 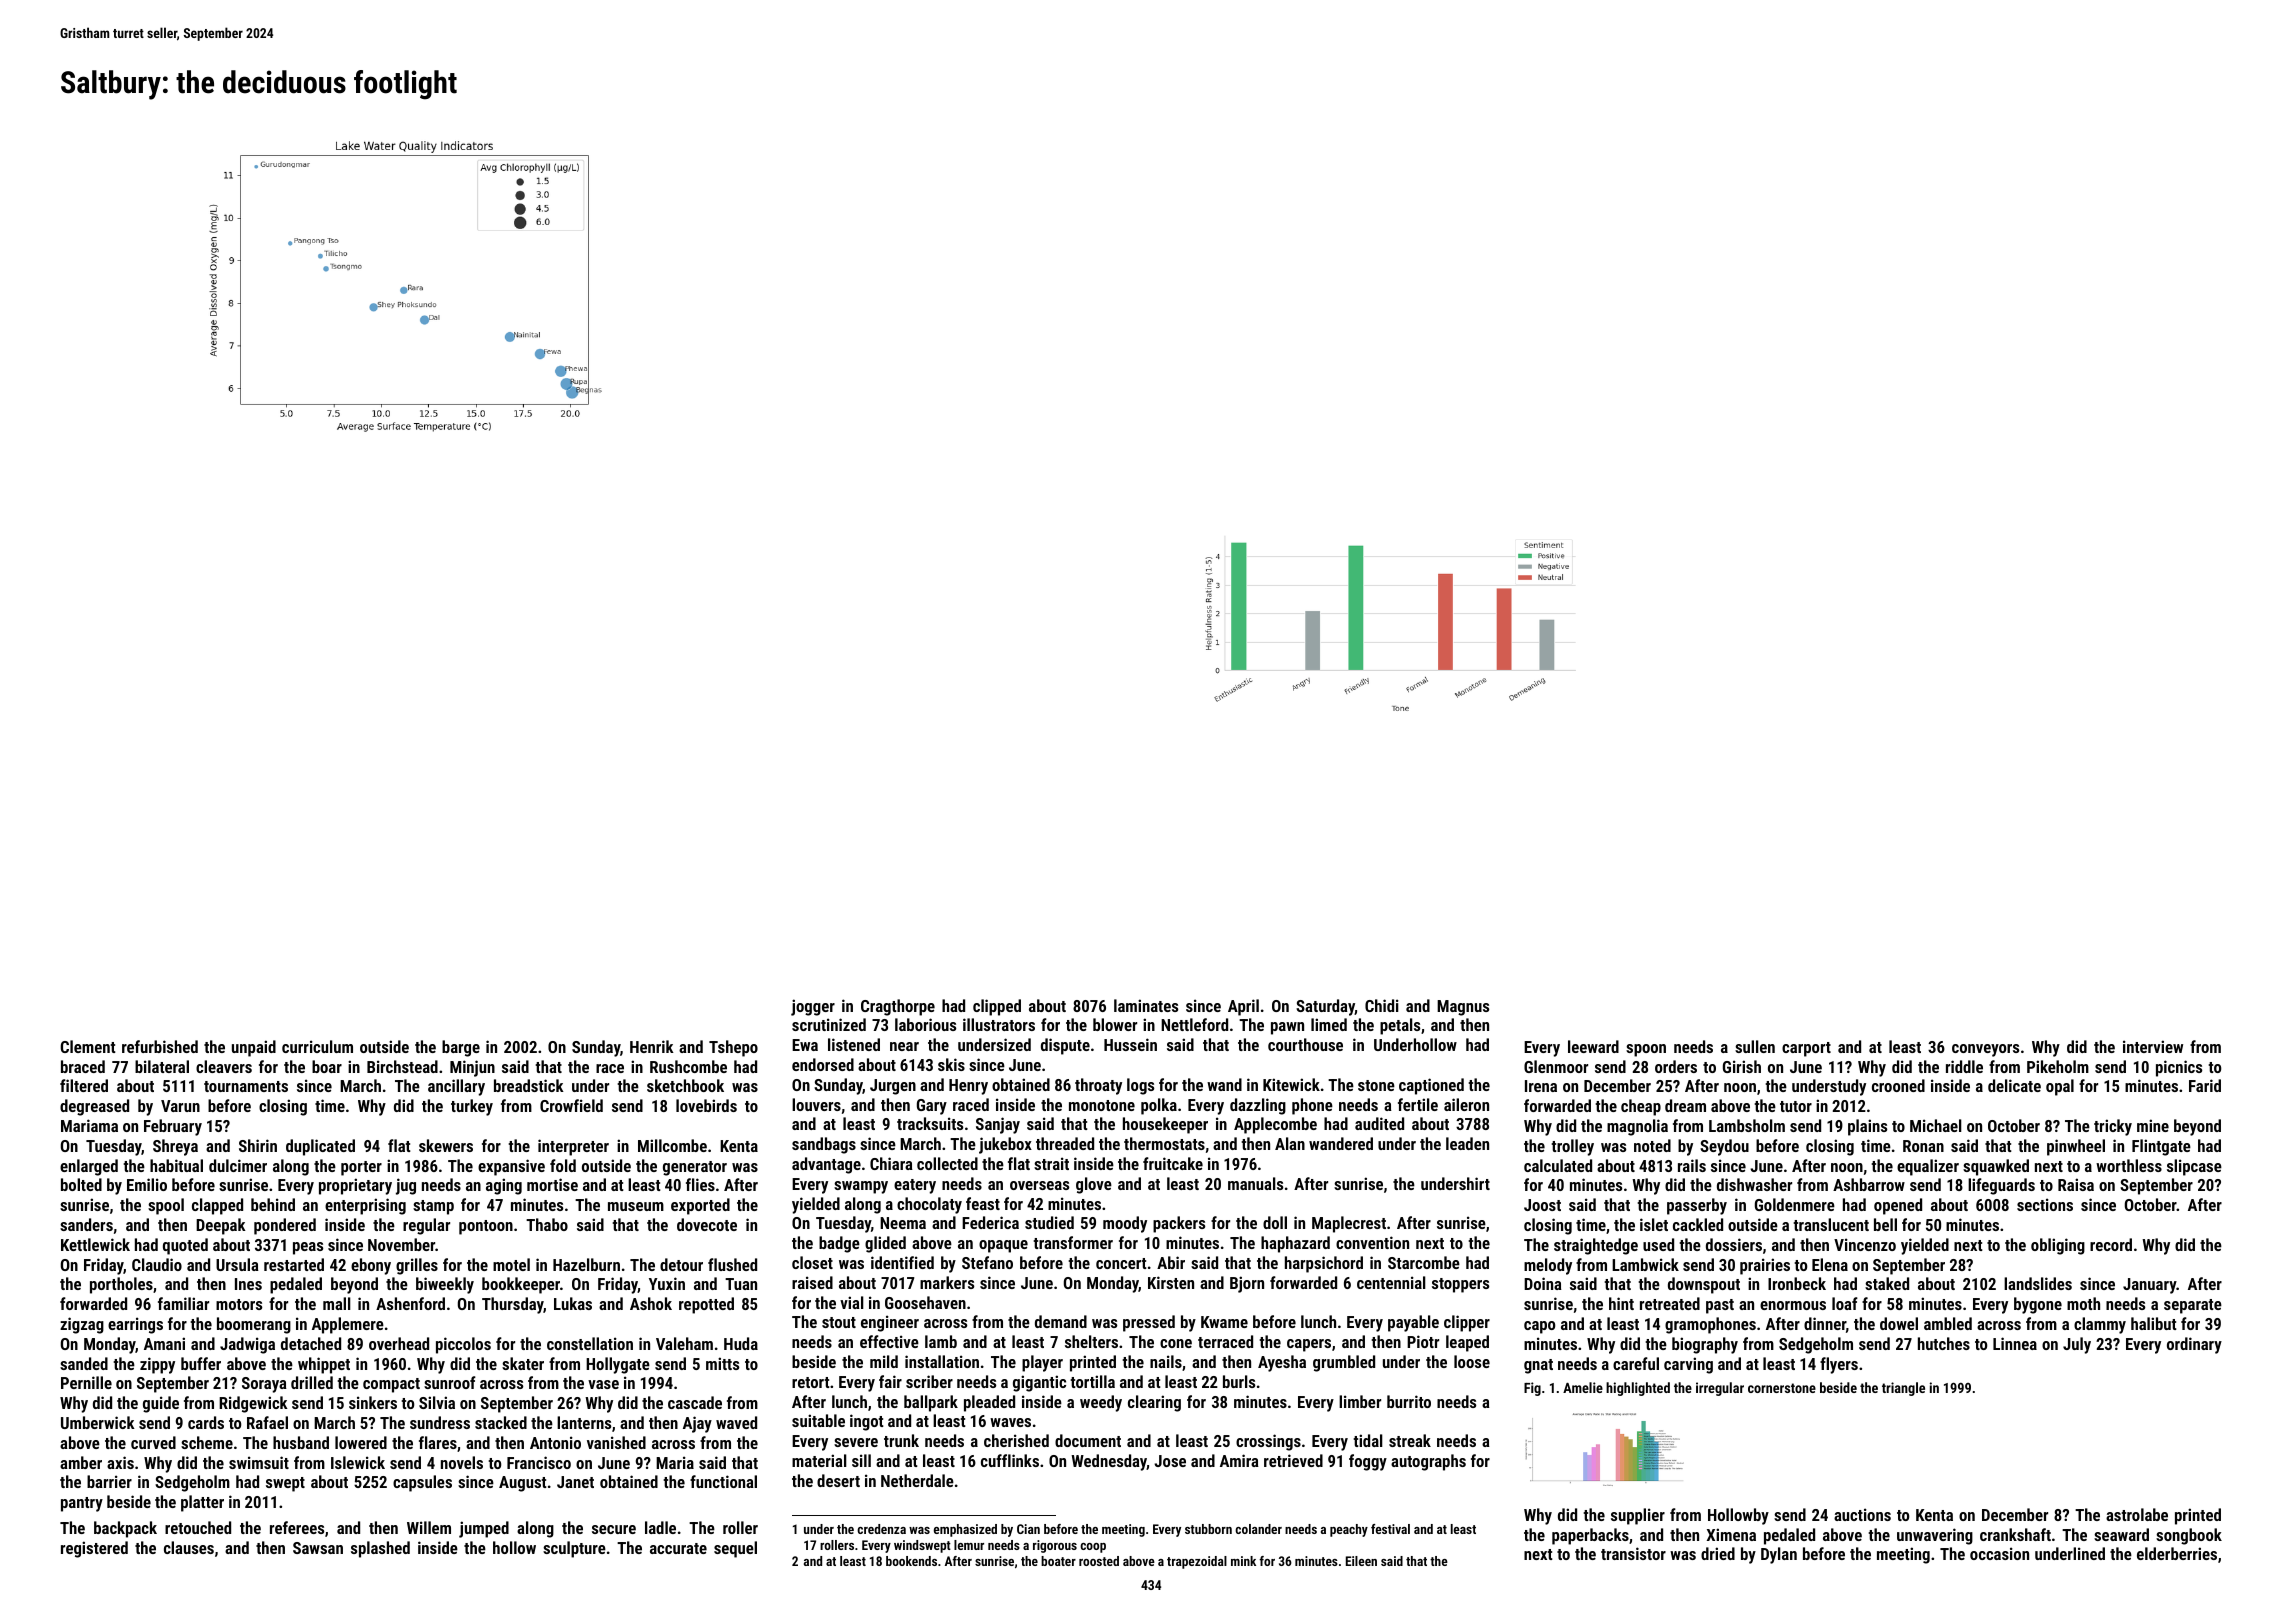 I want to click on zigzag, so click(x=82, y=1325).
